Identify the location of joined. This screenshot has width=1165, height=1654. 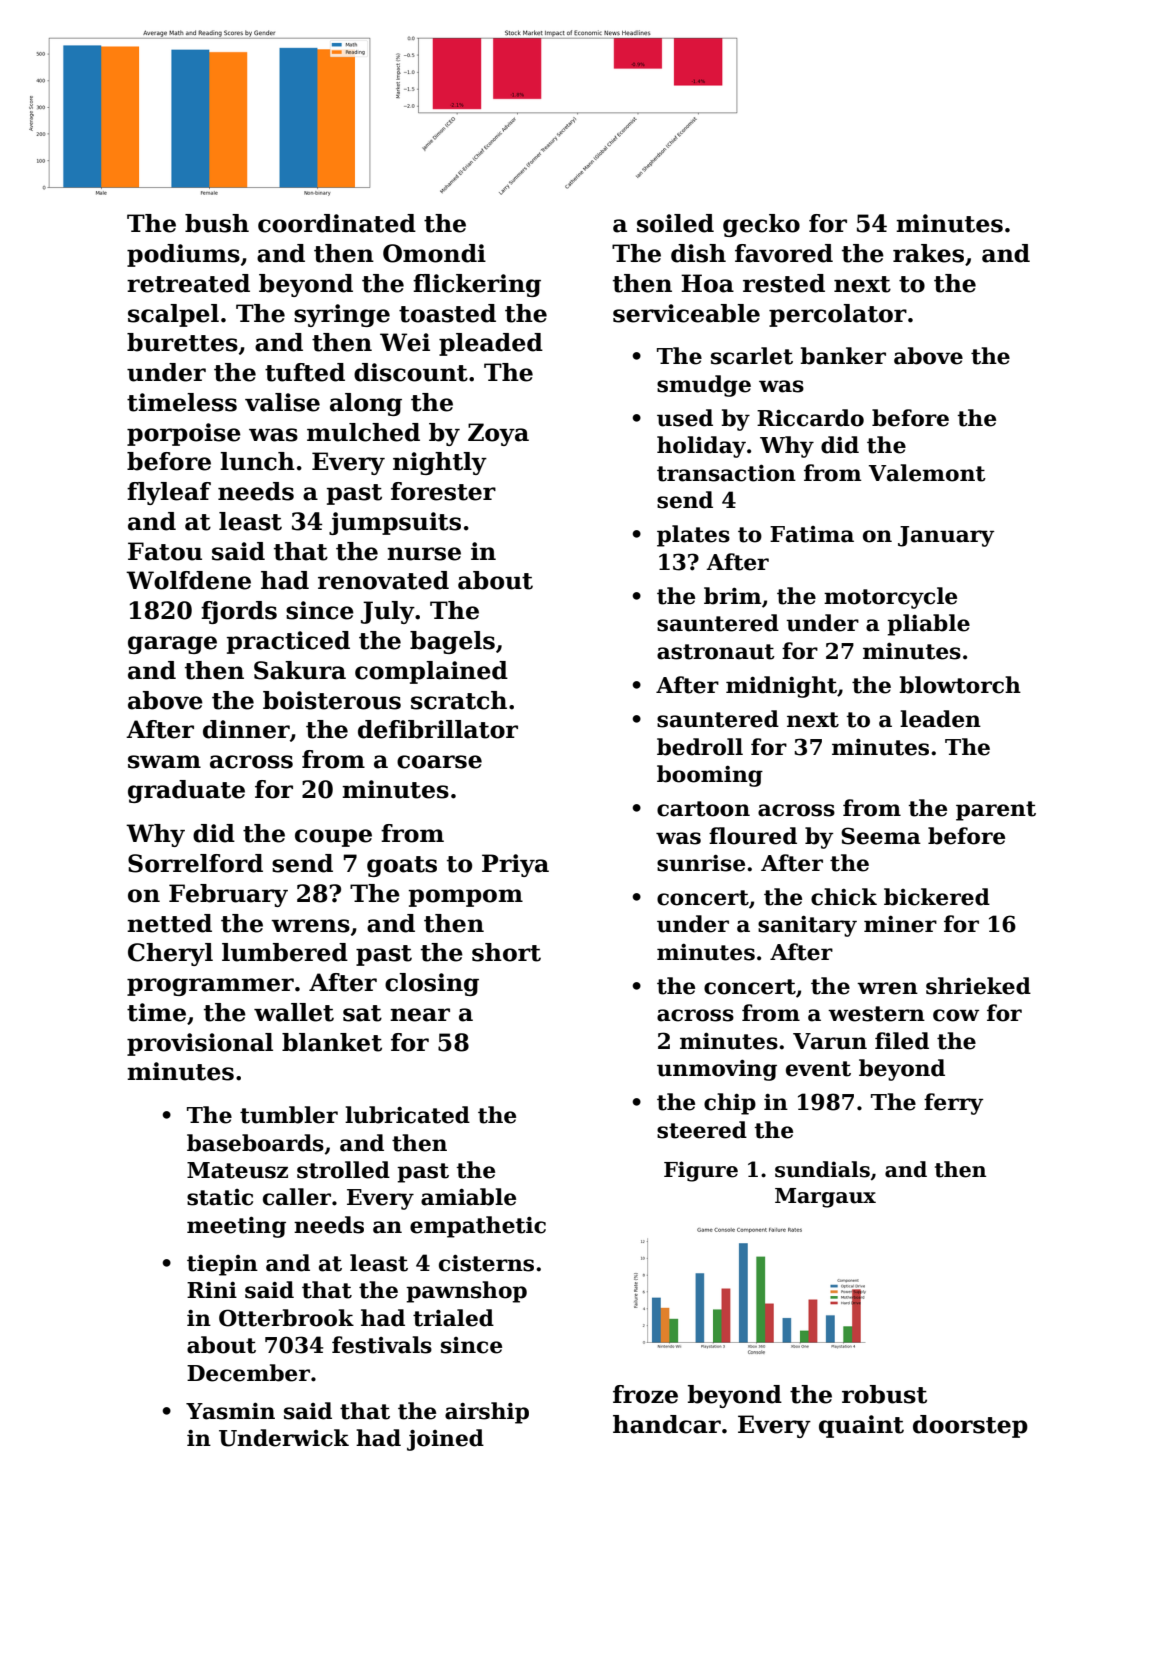
(445, 1440).
